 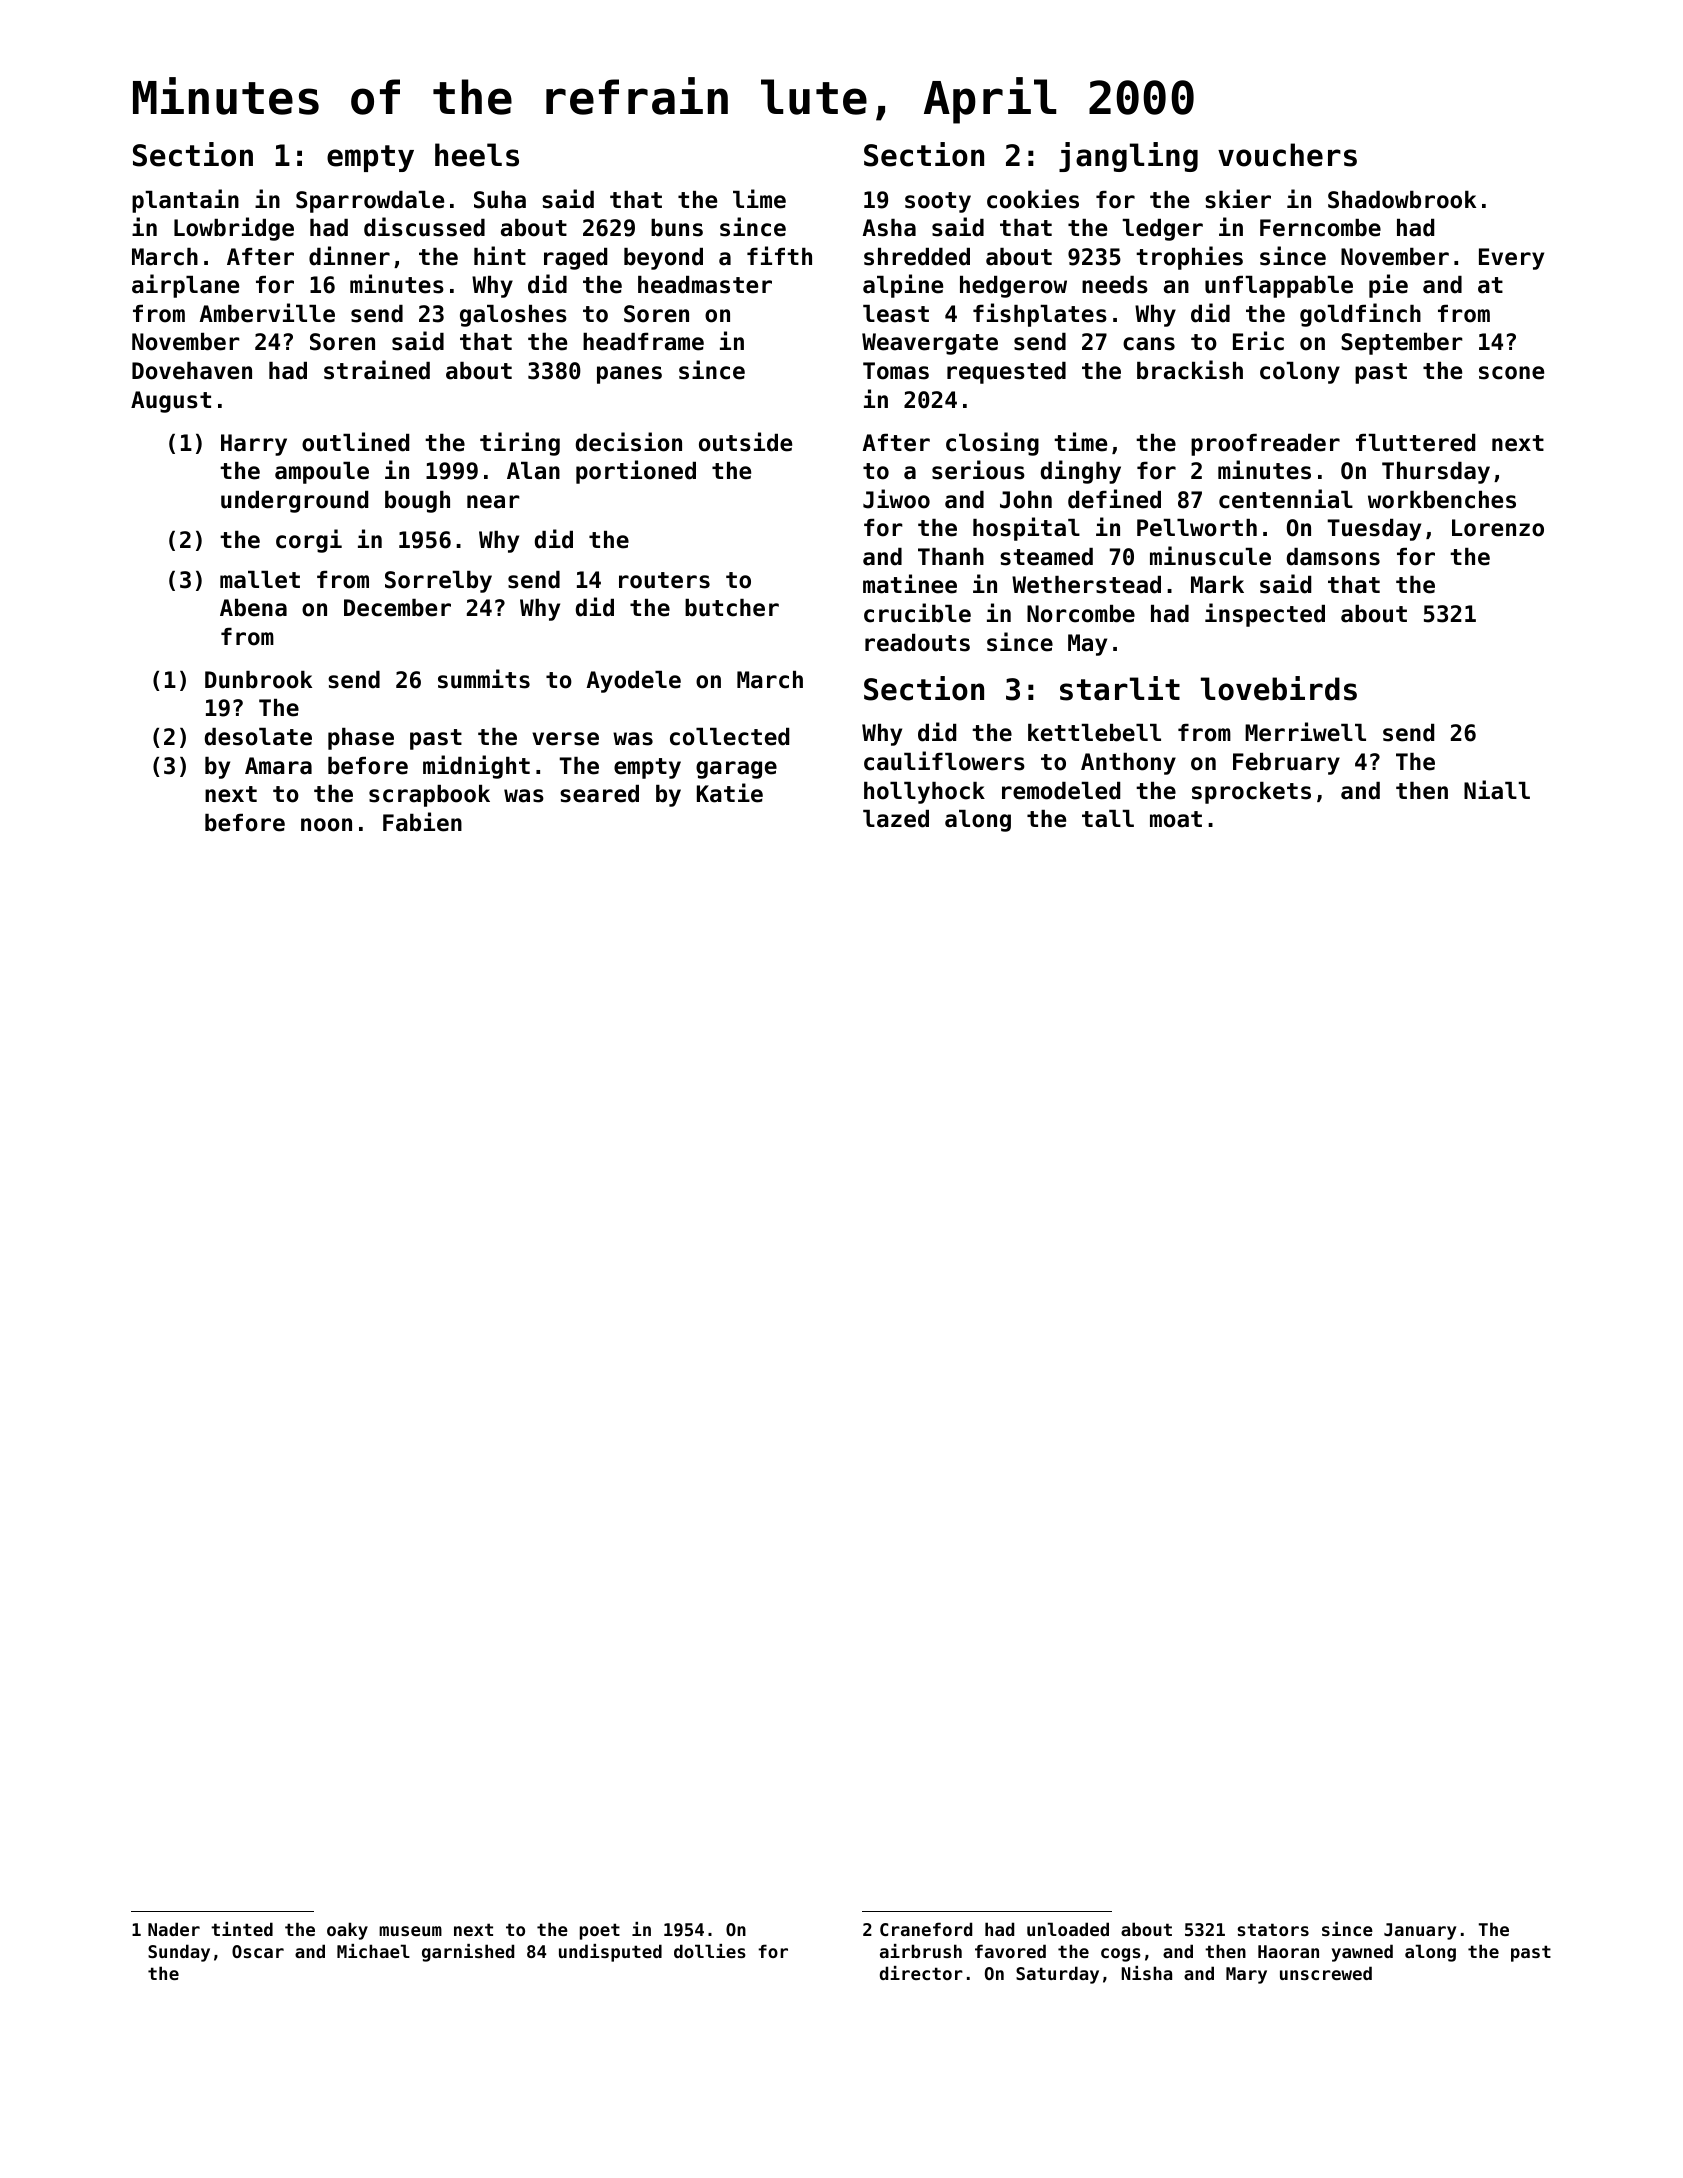 I want to click on discussed, so click(x=424, y=227).
